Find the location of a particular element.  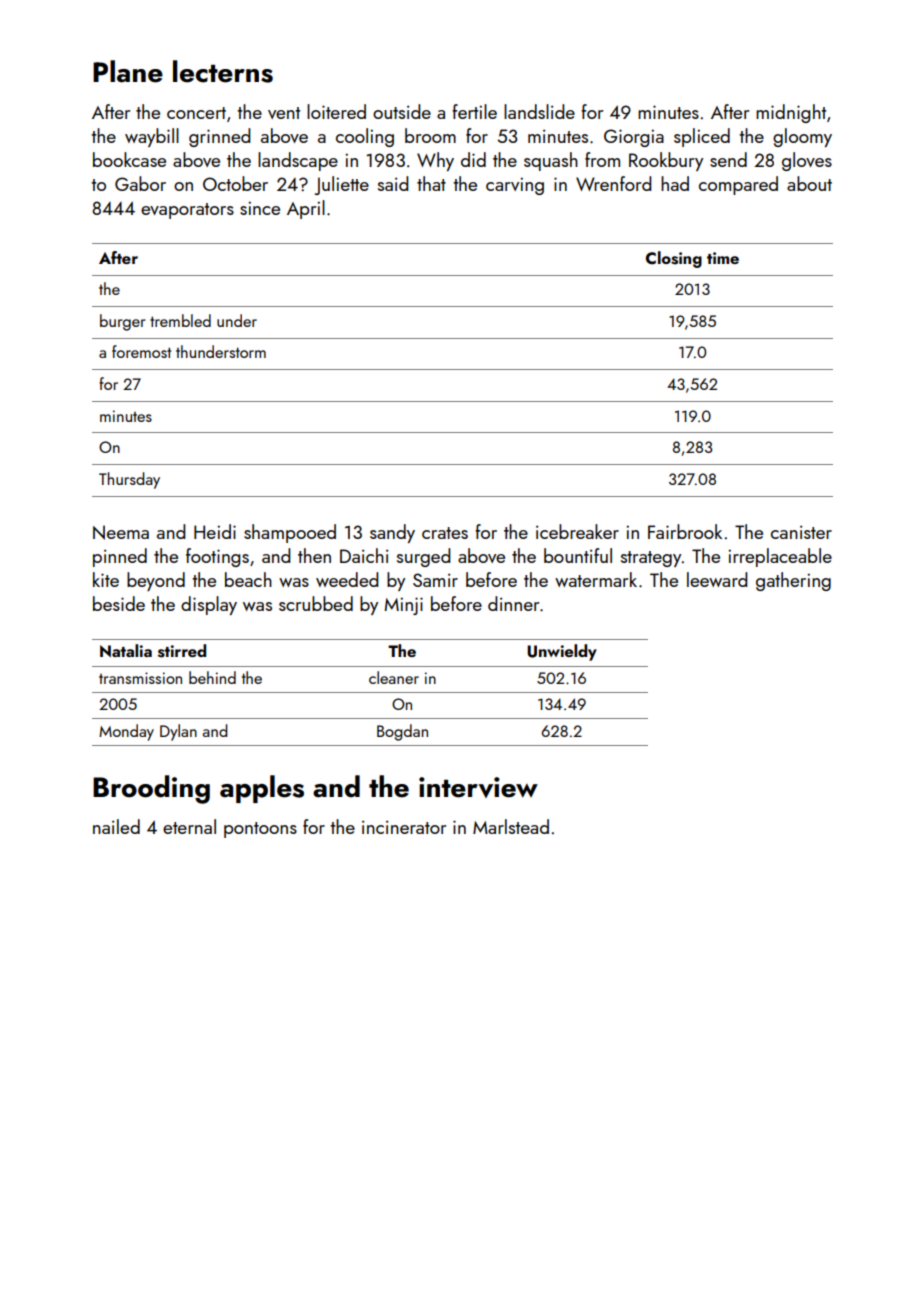

loitered is located at coordinates (336, 111).
